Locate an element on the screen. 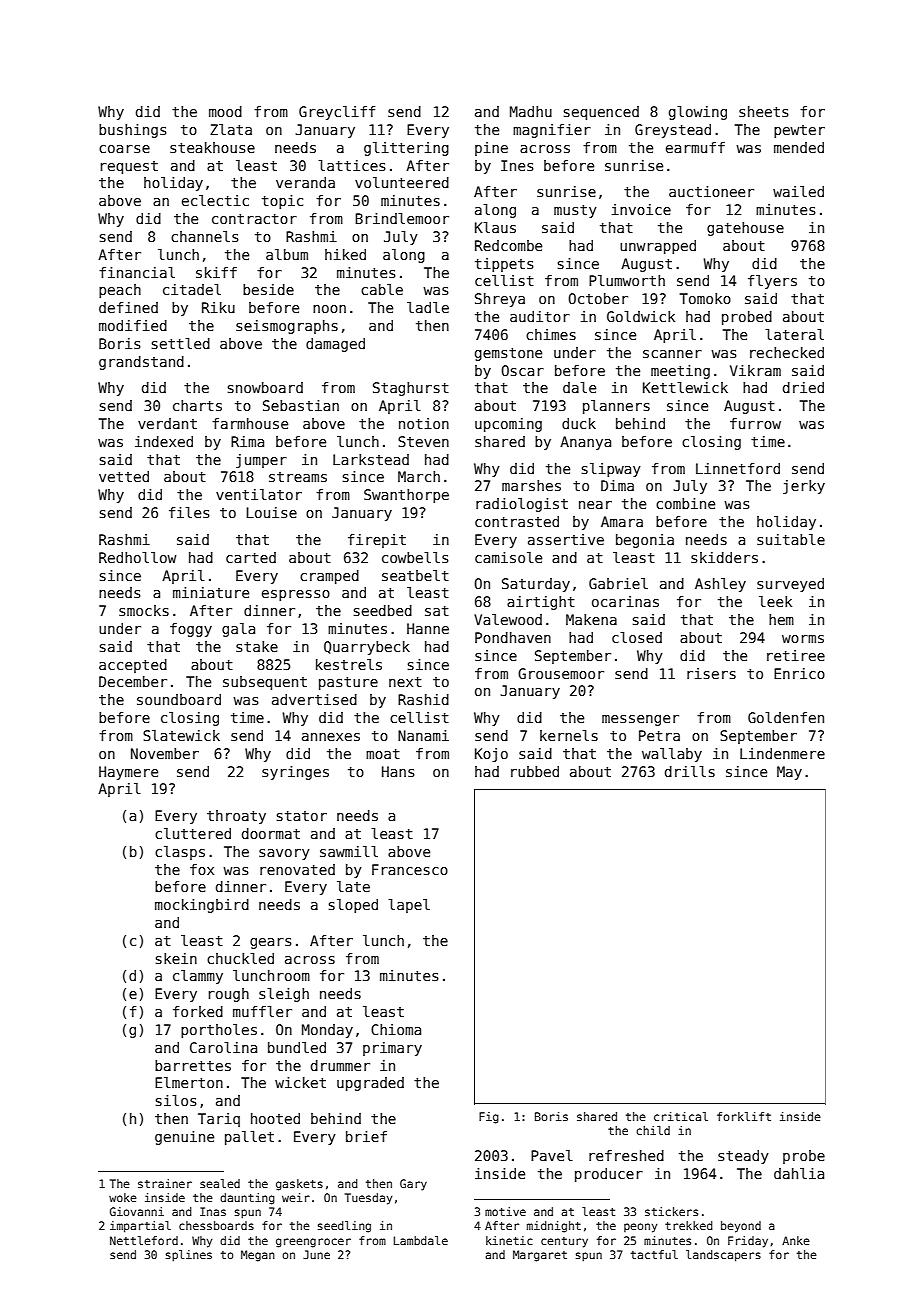 The width and height of the screenshot is (924, 1308). request is located at coordinates (129, 167).
